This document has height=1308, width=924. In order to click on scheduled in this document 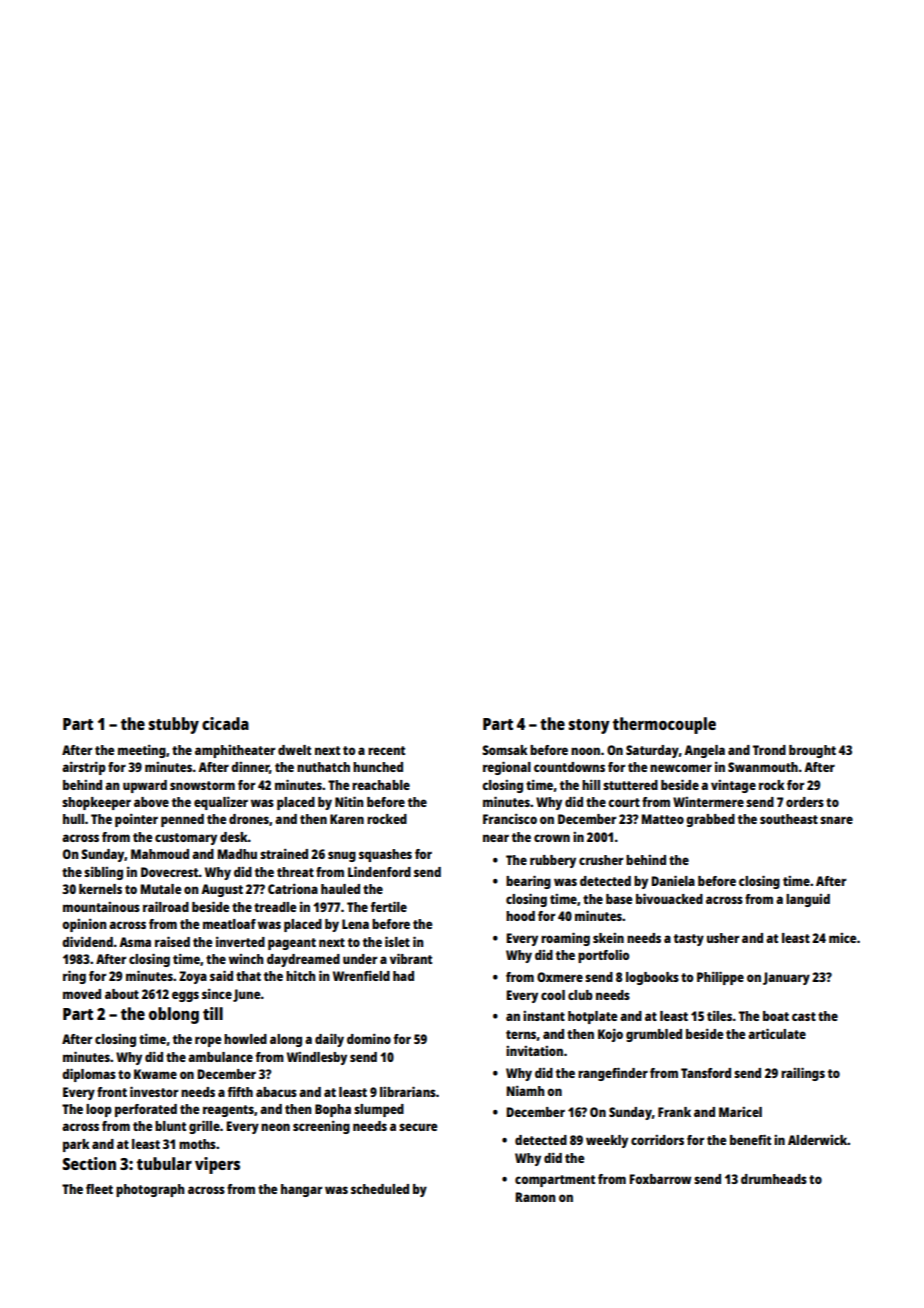, I will do `click(380, 1189)`.
